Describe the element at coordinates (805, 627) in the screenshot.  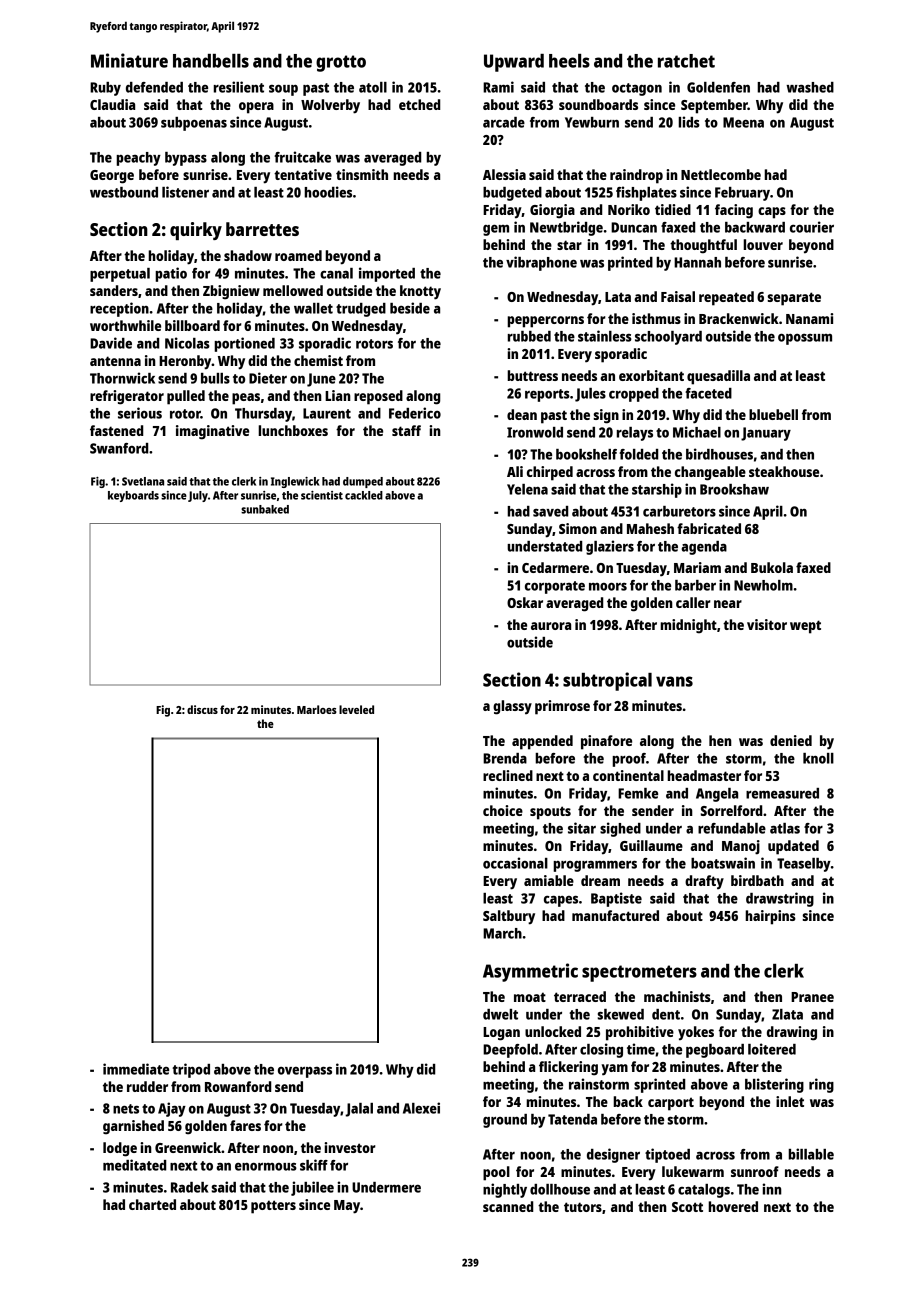
I see `wept` at that location.
